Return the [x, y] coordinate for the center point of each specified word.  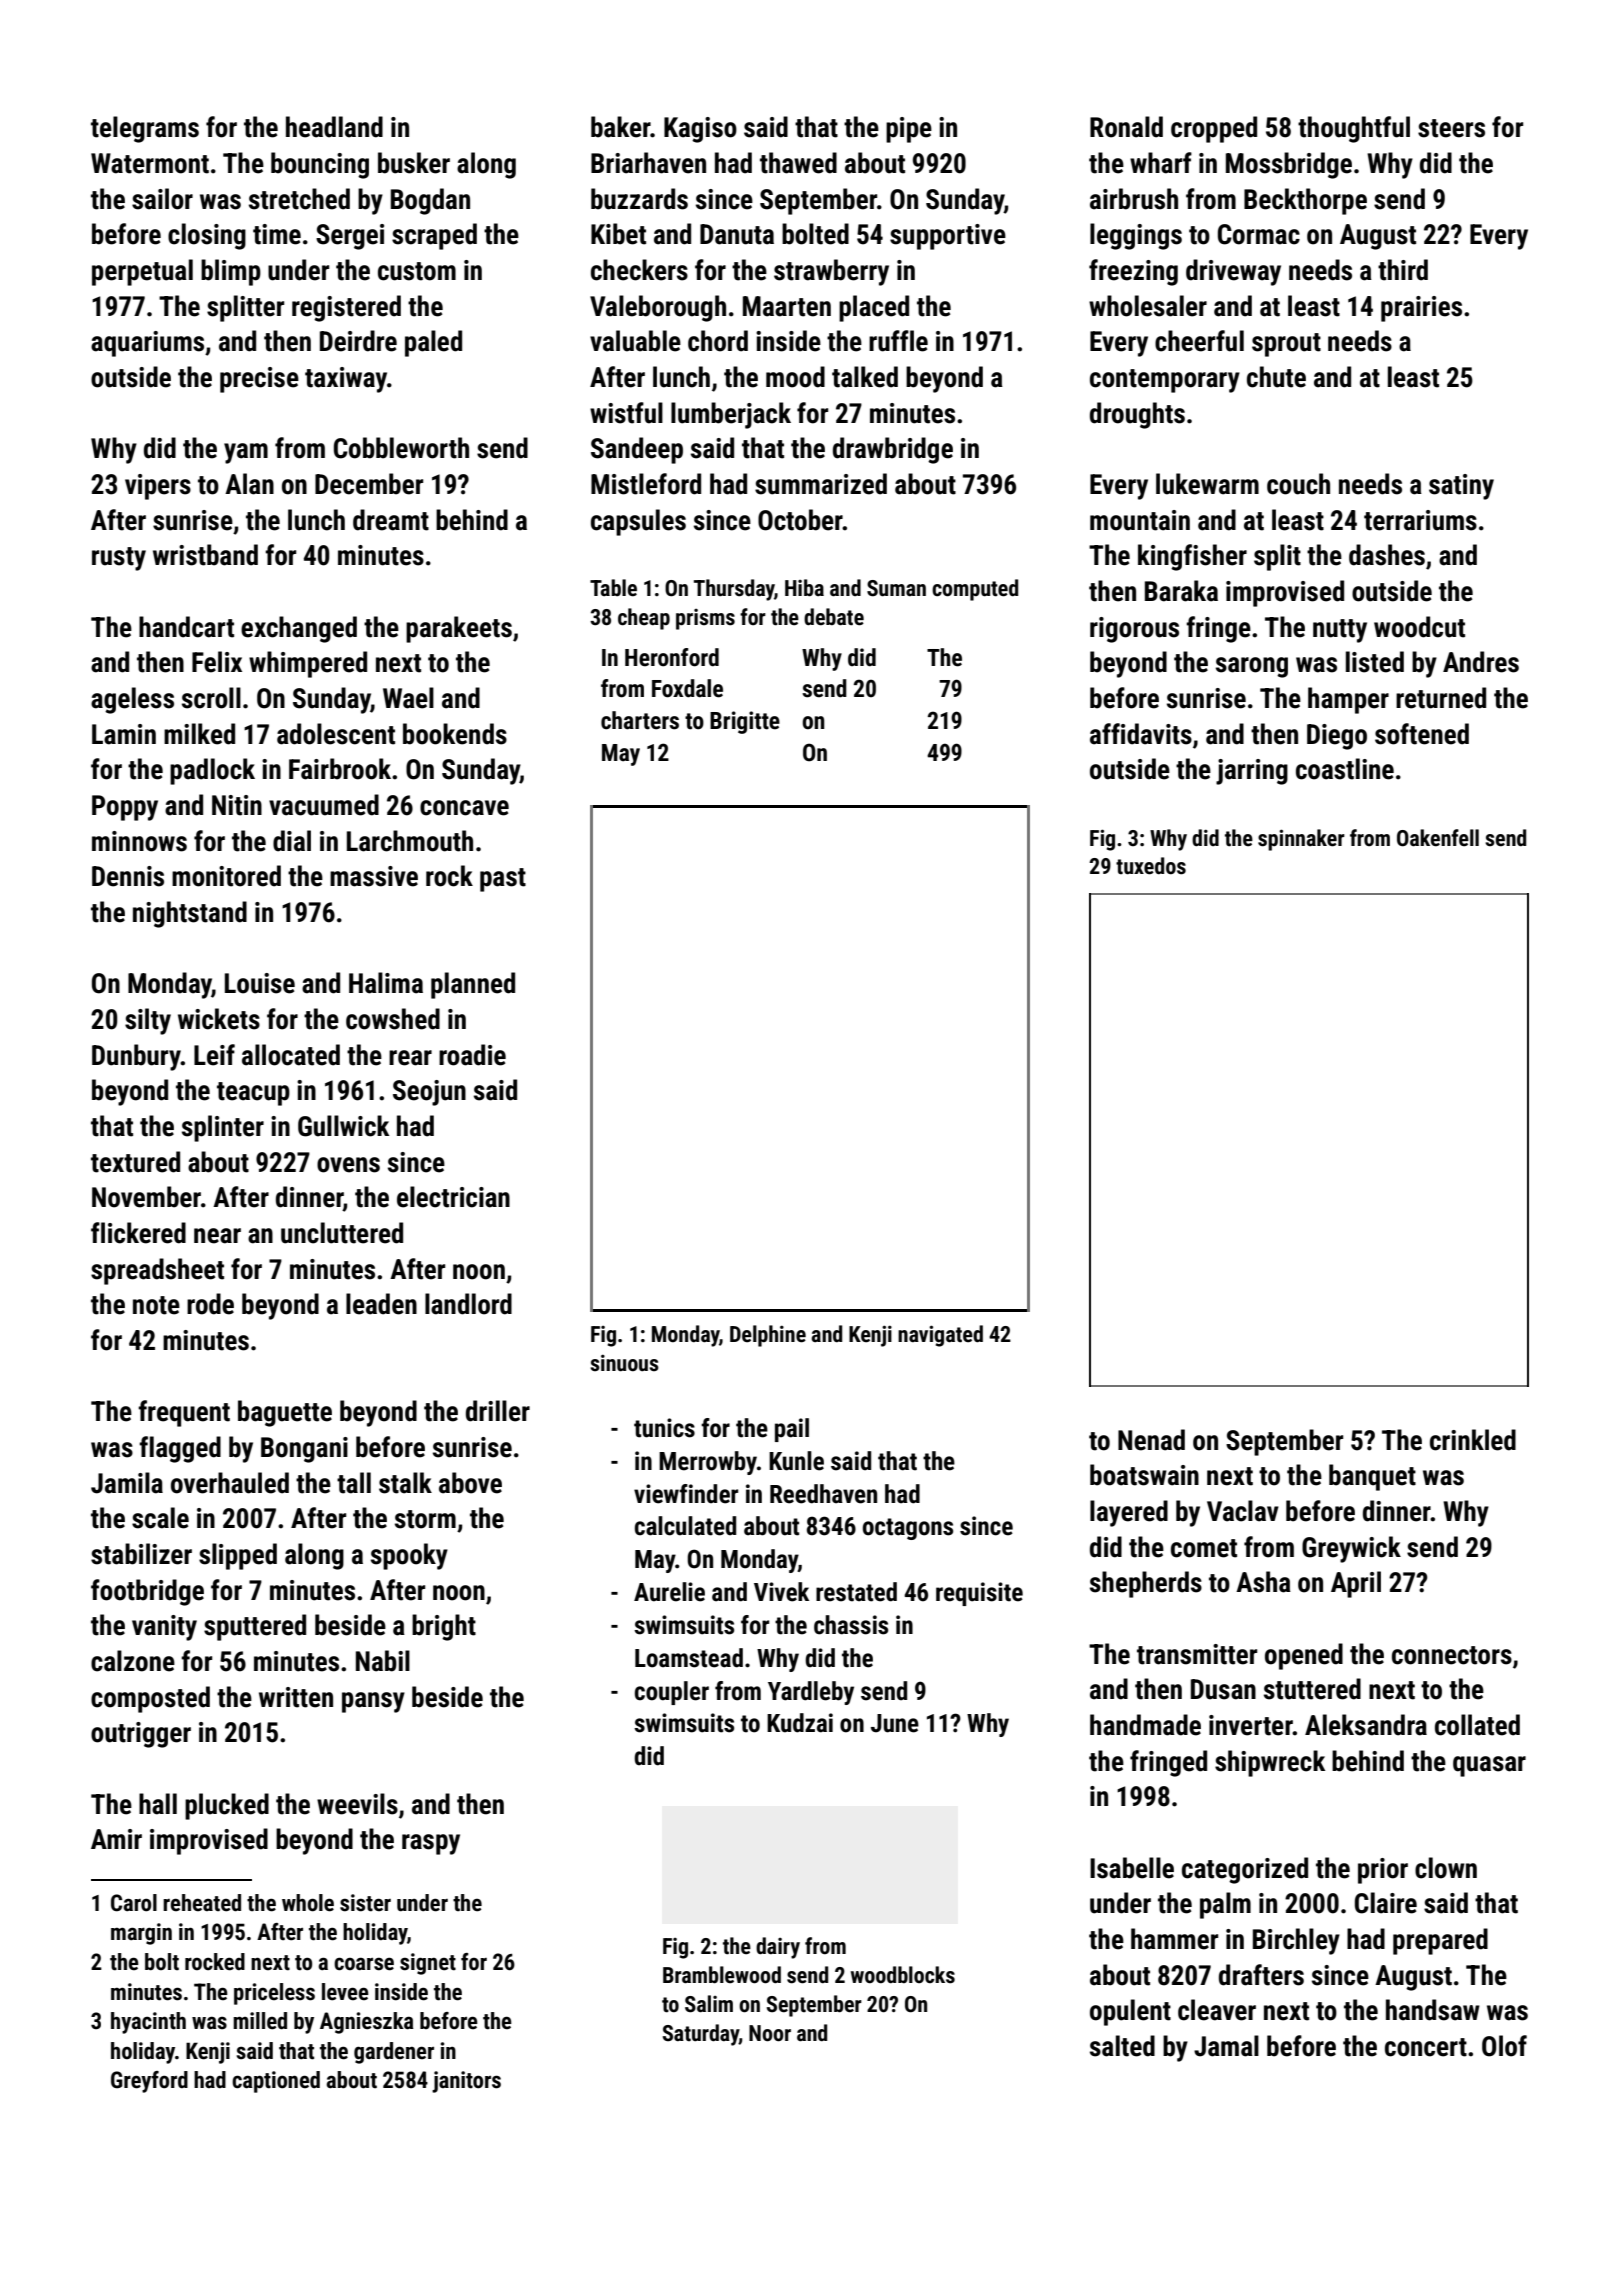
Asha [1263, 1582]
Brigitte [745, 722]
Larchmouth [410, 841]
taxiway [346, 380]
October [800, 520]
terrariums [1420, 520]
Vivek [781, 1592]
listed [1375, 662]
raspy [431, 1844]
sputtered [255, 1627]
